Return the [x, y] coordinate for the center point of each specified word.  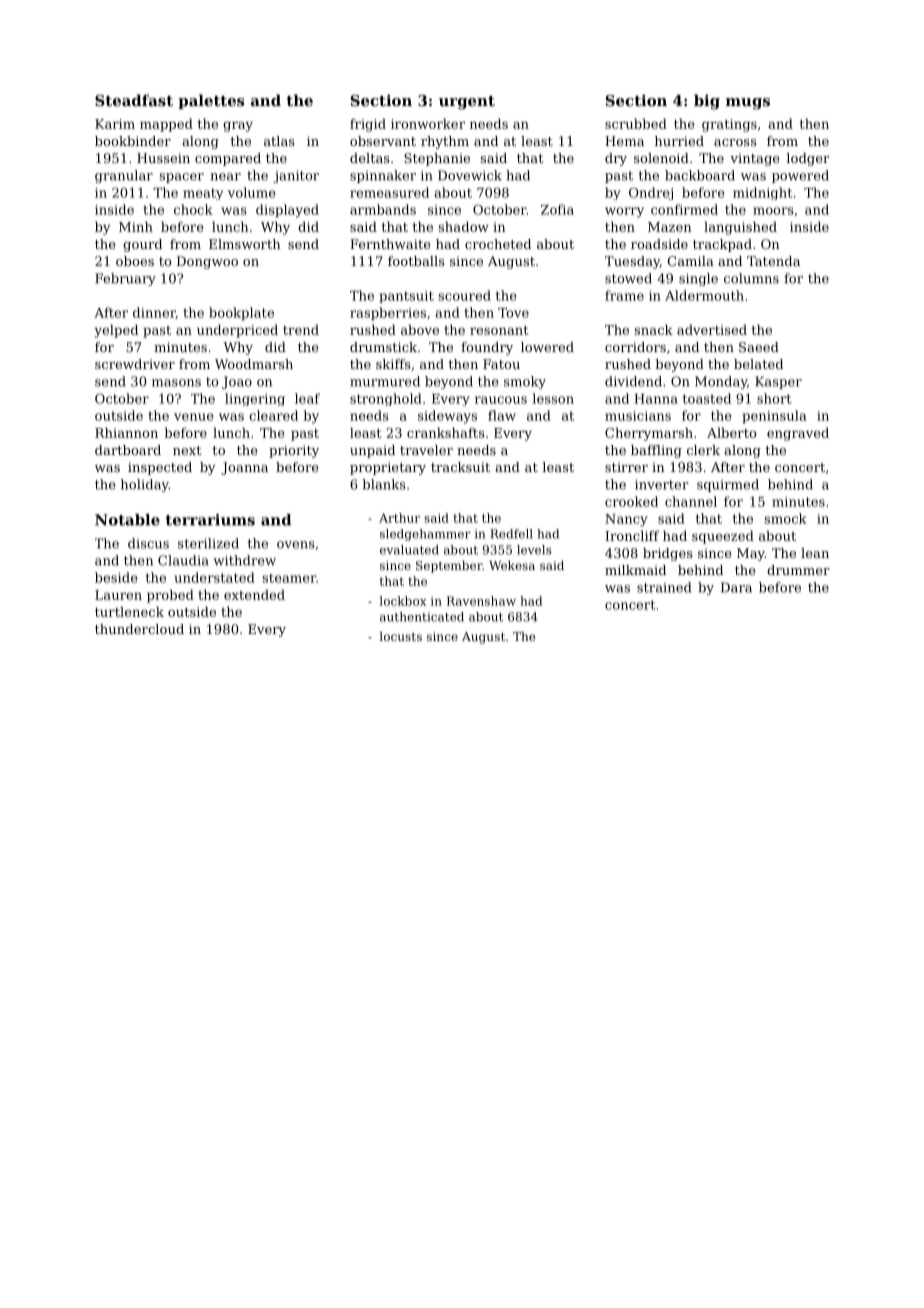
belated [758, 364]
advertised [712, 329]
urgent [467, 103]
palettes [211, 101]
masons [176, 383]
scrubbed [636, 123]
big [707, 102]
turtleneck [129, 611]
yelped [116, 331]
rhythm [445, 142]
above [420, 329]
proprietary [388, 468]
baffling [656, 451]
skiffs [393, 364]
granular [124, 176]
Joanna [244, 468]
